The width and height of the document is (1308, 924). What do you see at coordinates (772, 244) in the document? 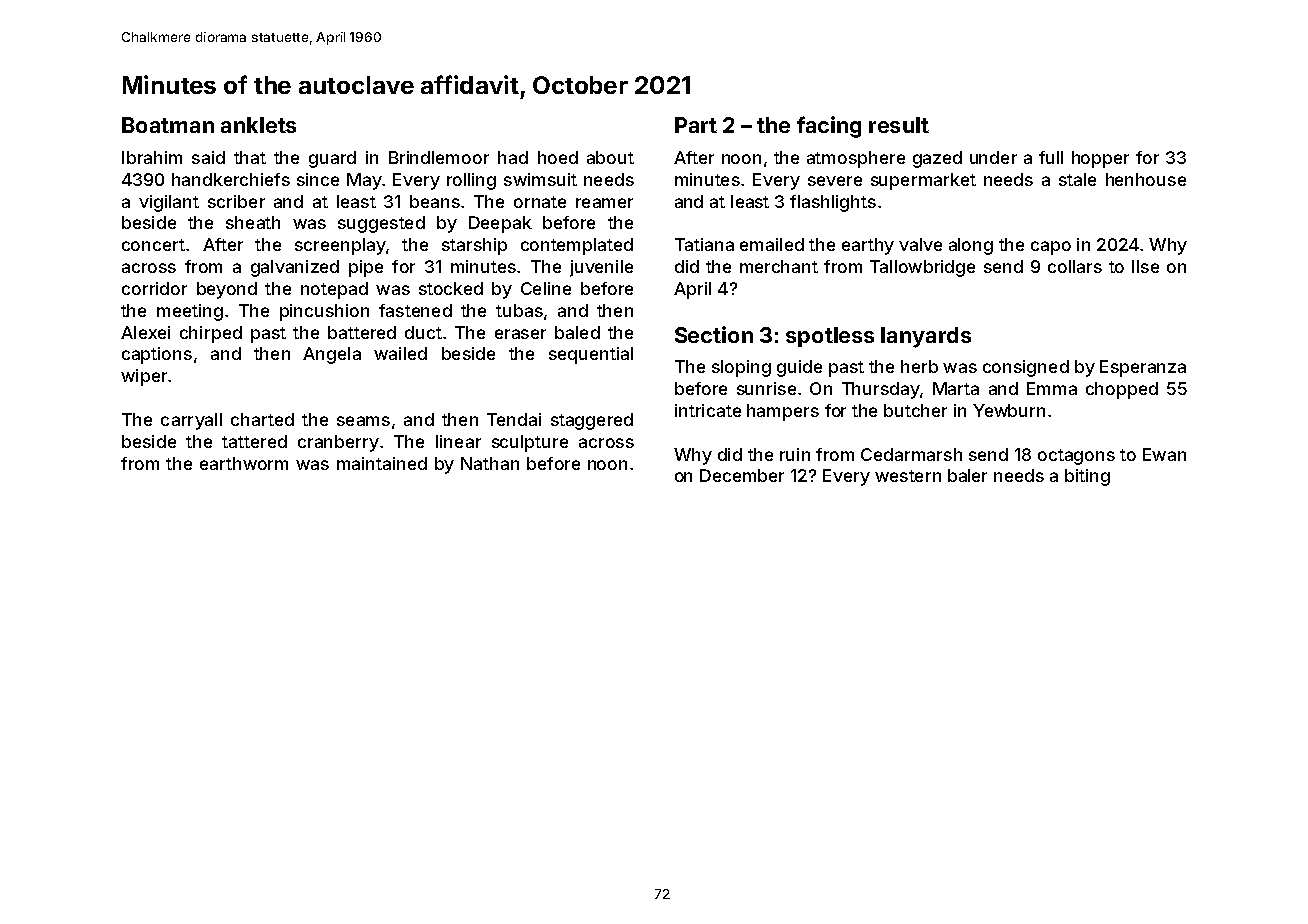
I see `emailed` at bounding box center [772, 244].
